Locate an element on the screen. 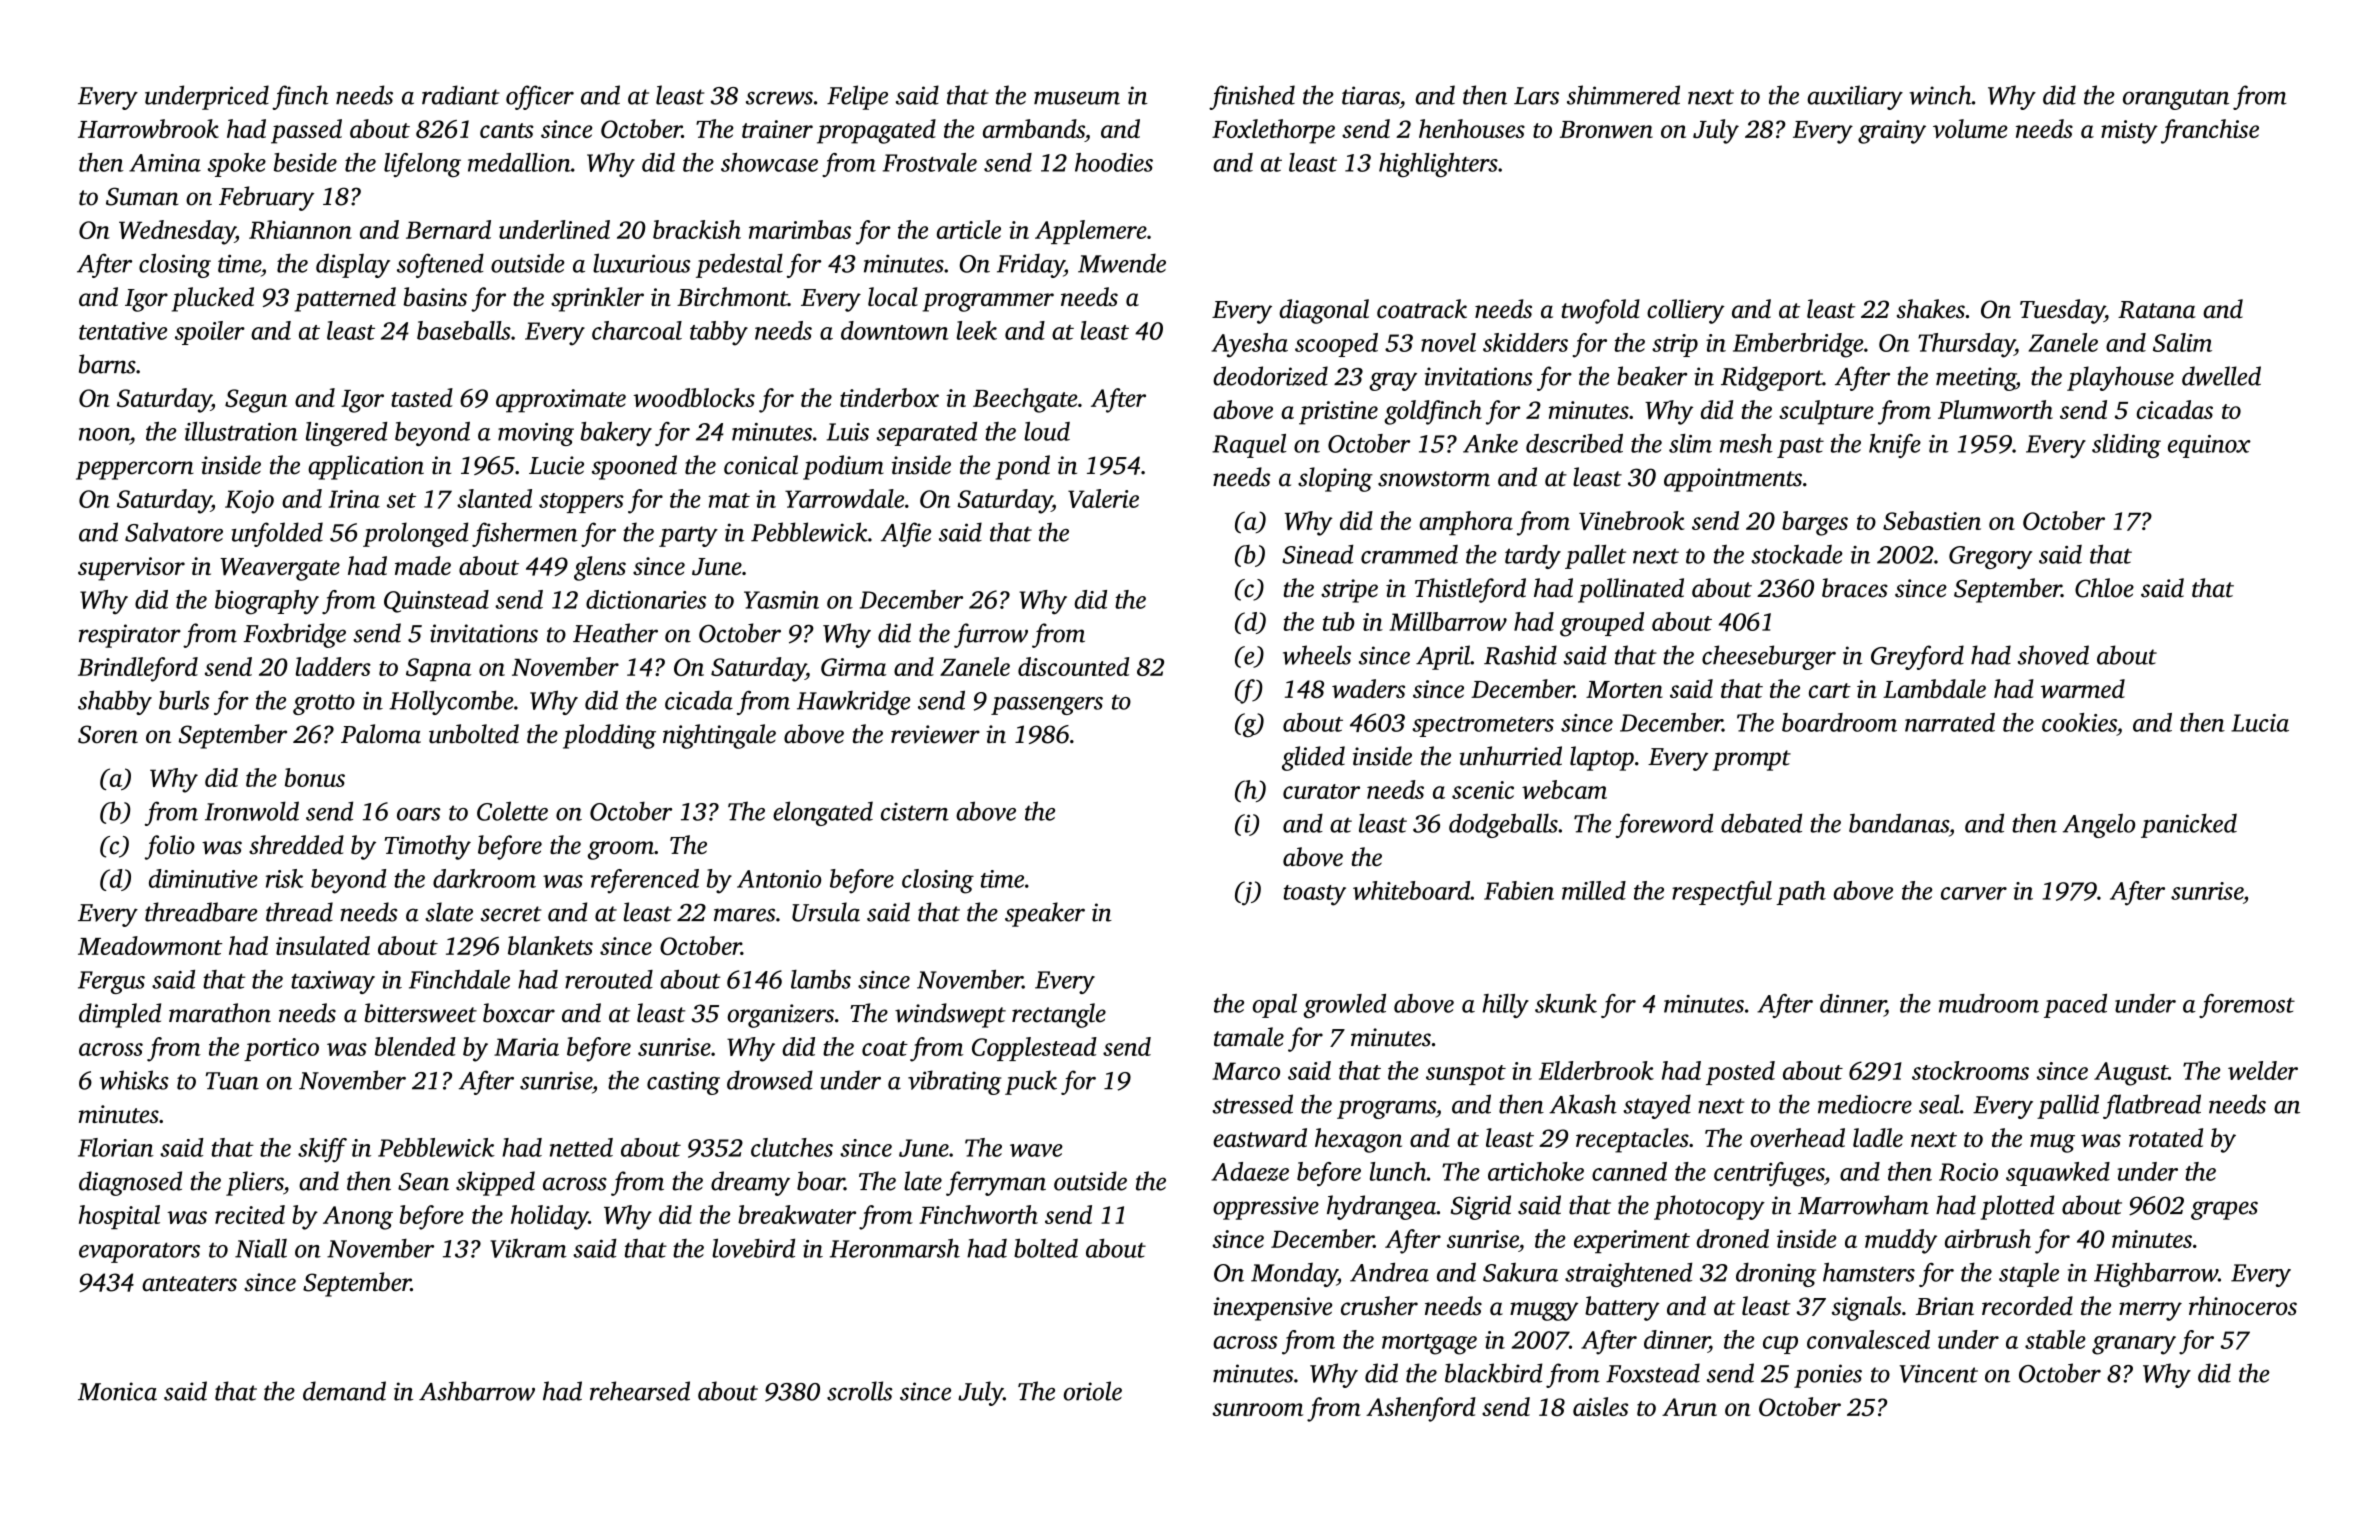 The width and height of the screenshot is (2380, 1540). Monday is located at coordinates (1294, 1275).
